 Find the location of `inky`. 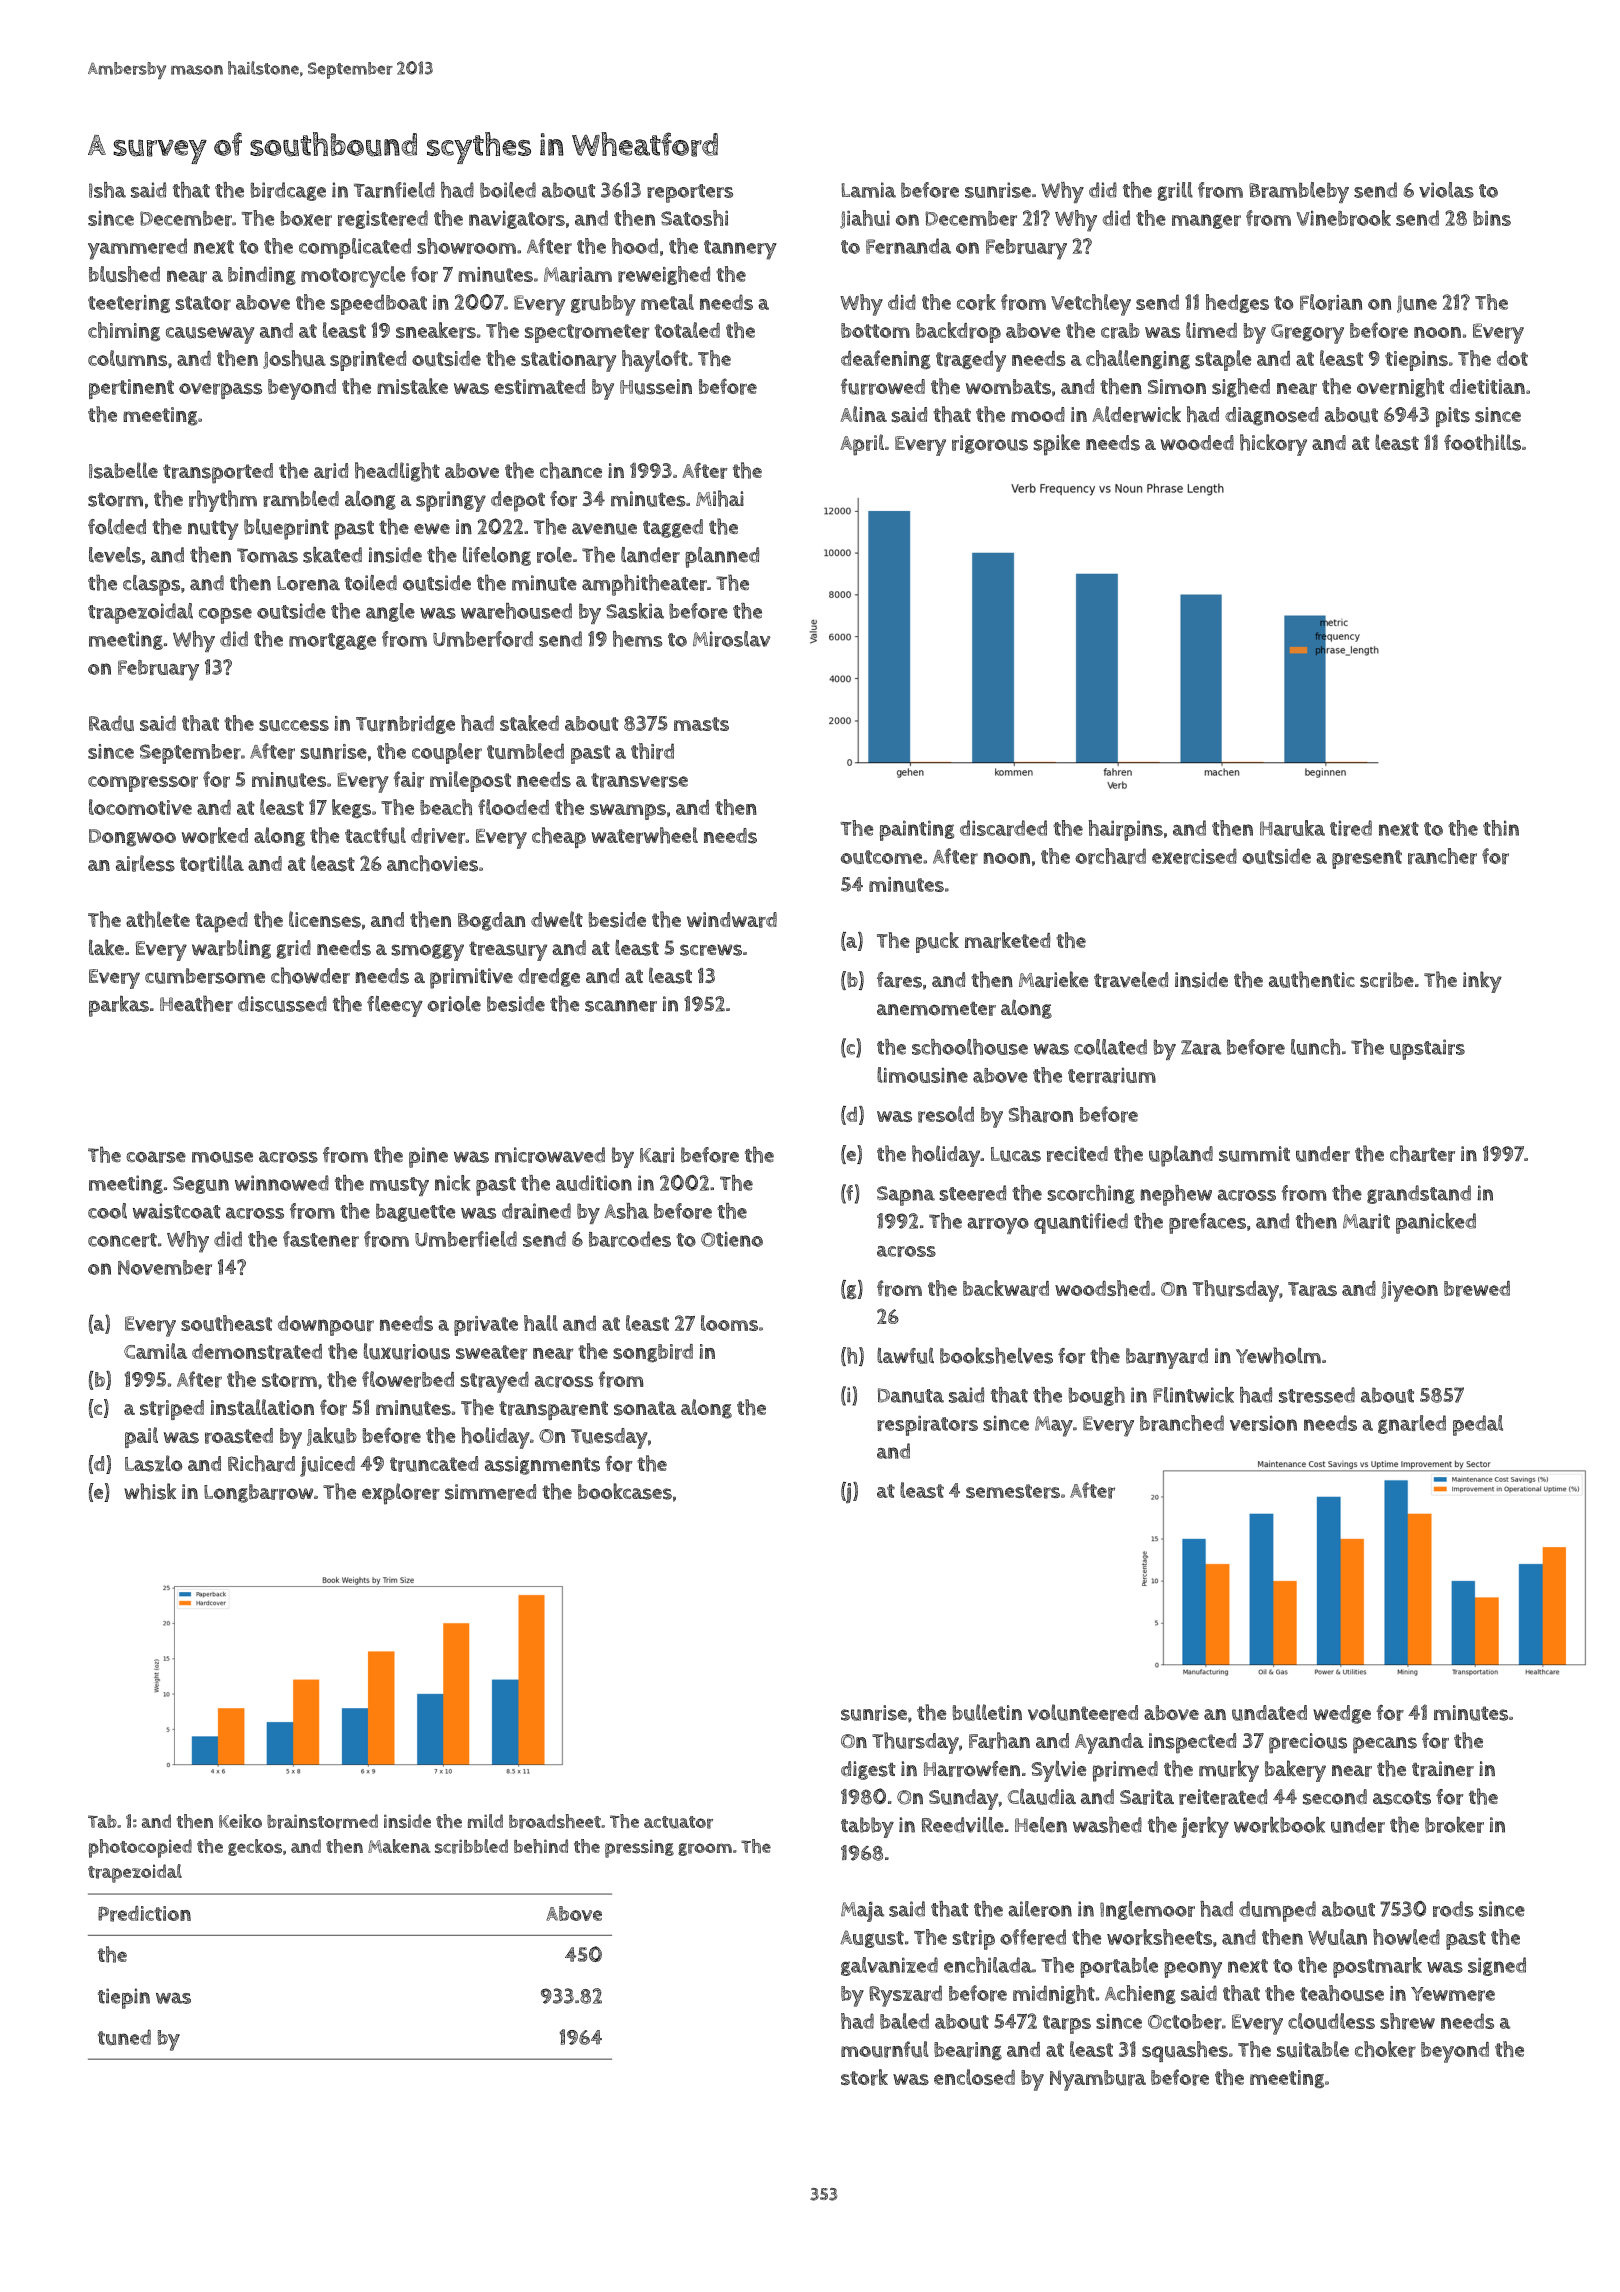

inky is located at coordinates (1482, 982).
